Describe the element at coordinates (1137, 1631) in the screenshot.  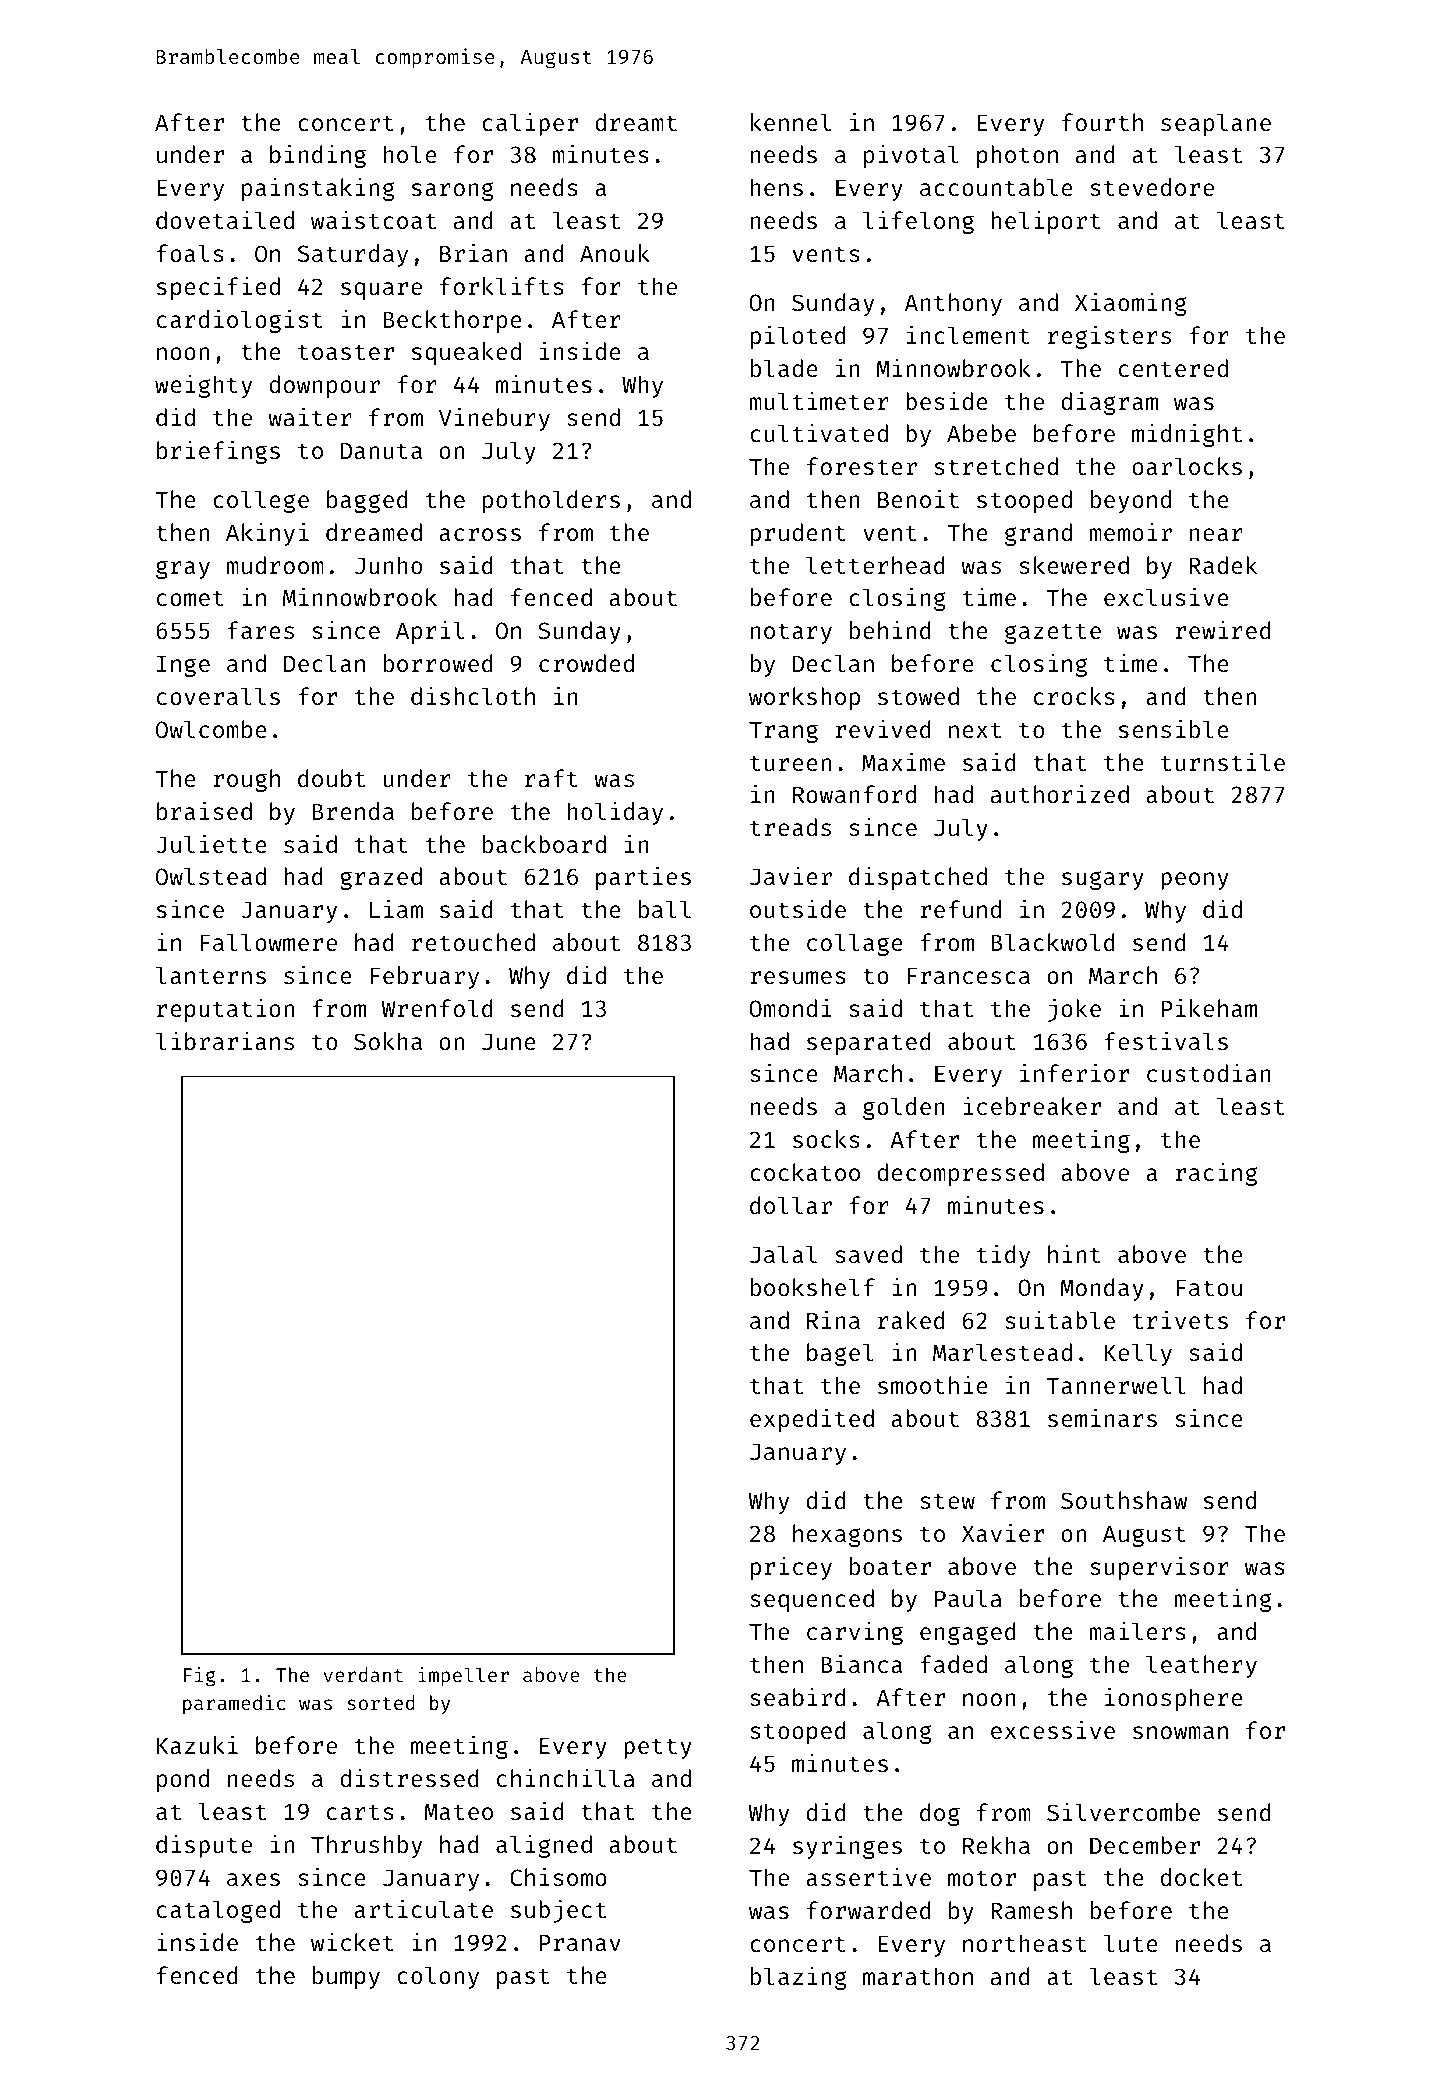
I see `mailers` at that location.
